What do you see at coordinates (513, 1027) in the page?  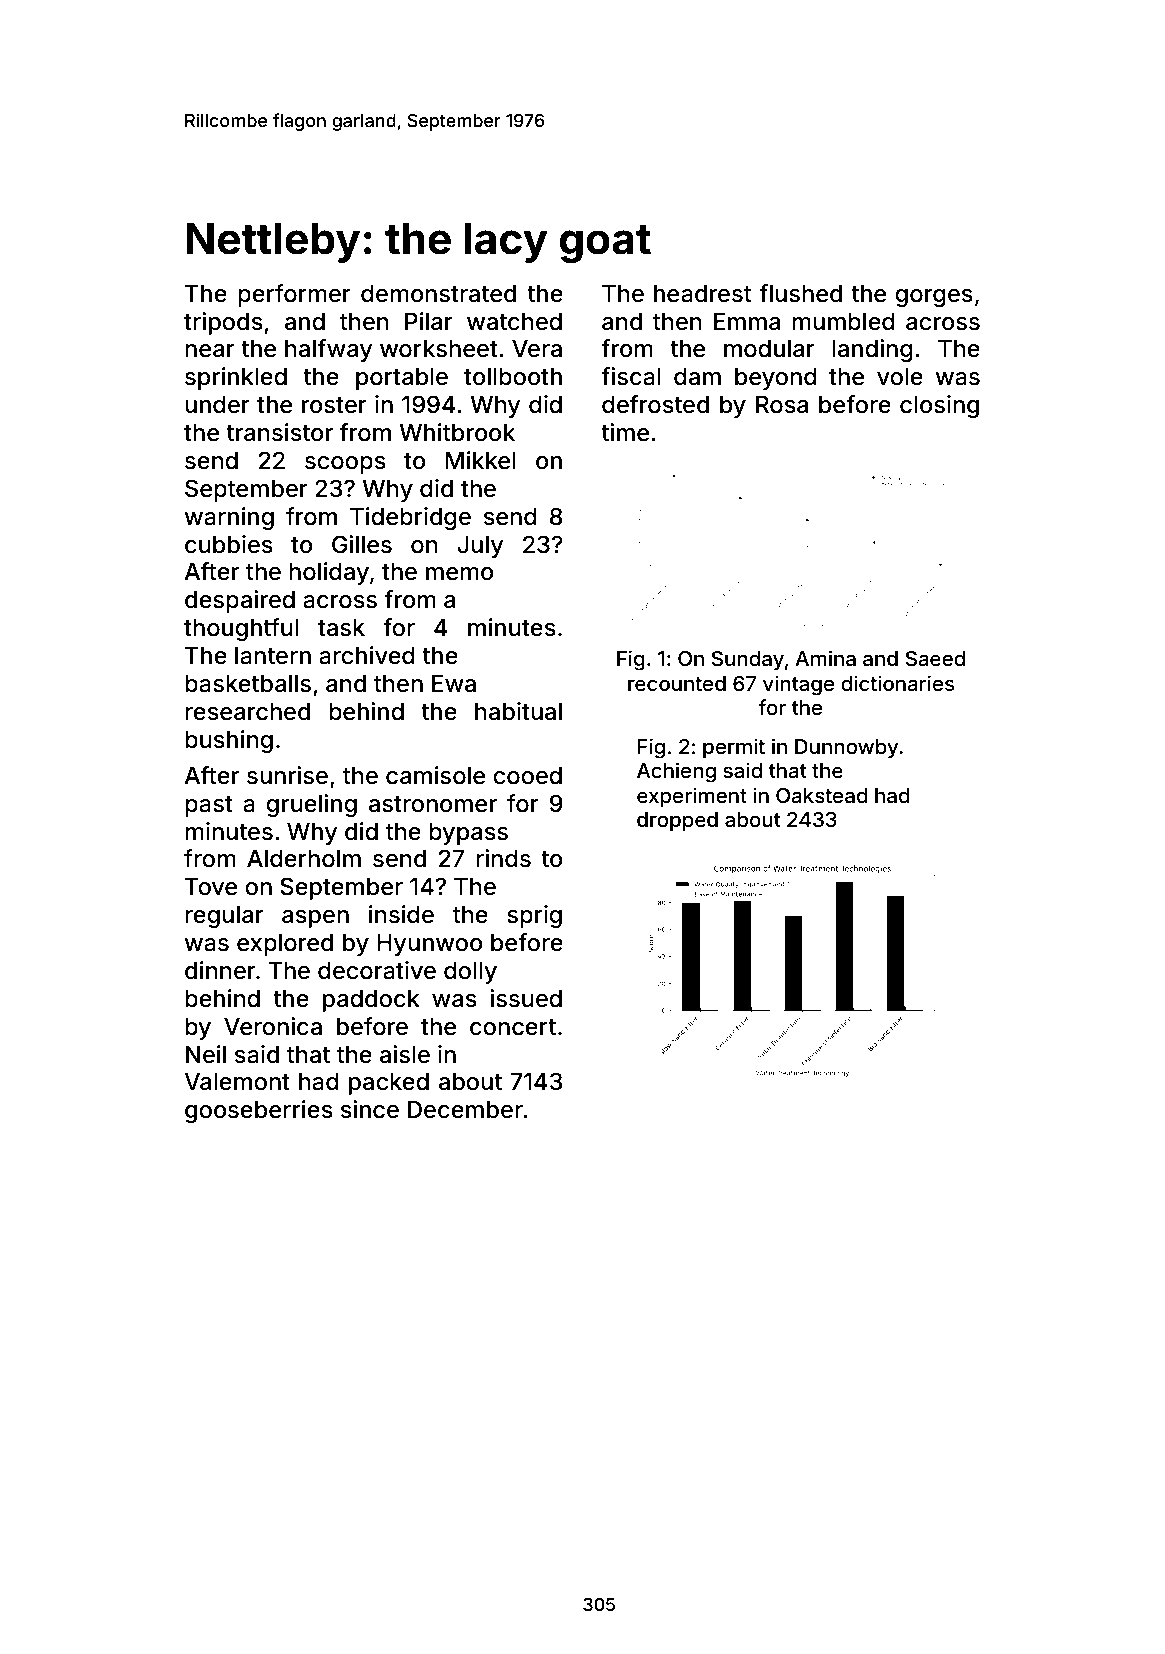 I see `concert` at bounding box center [513, 1027].
